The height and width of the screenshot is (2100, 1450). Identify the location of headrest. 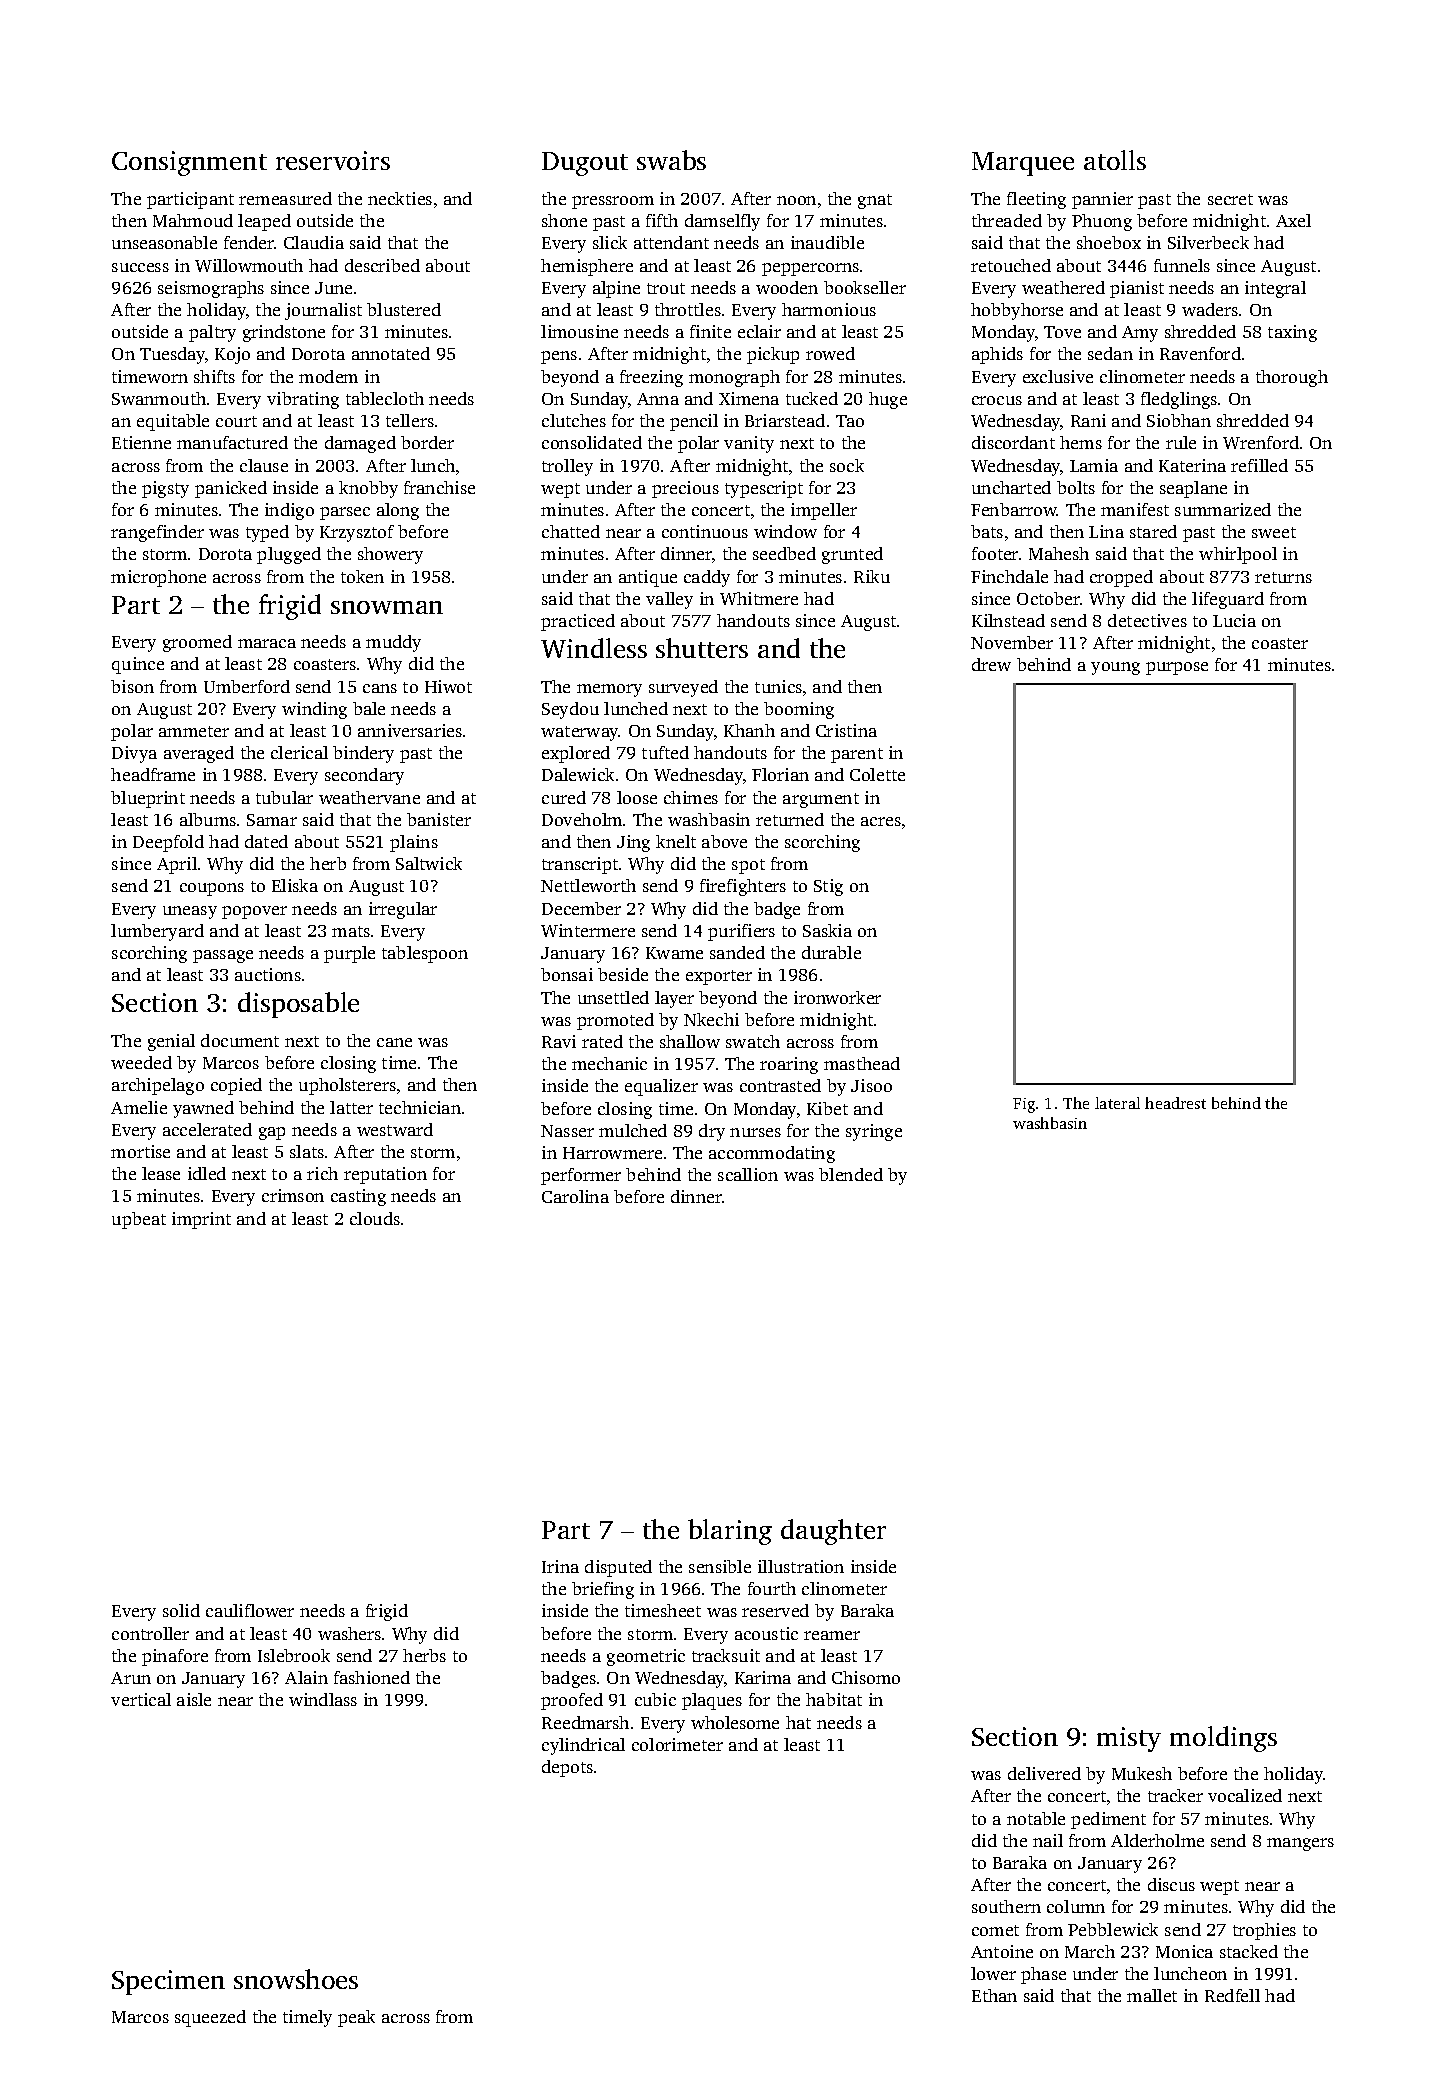
(1175, 1103).
